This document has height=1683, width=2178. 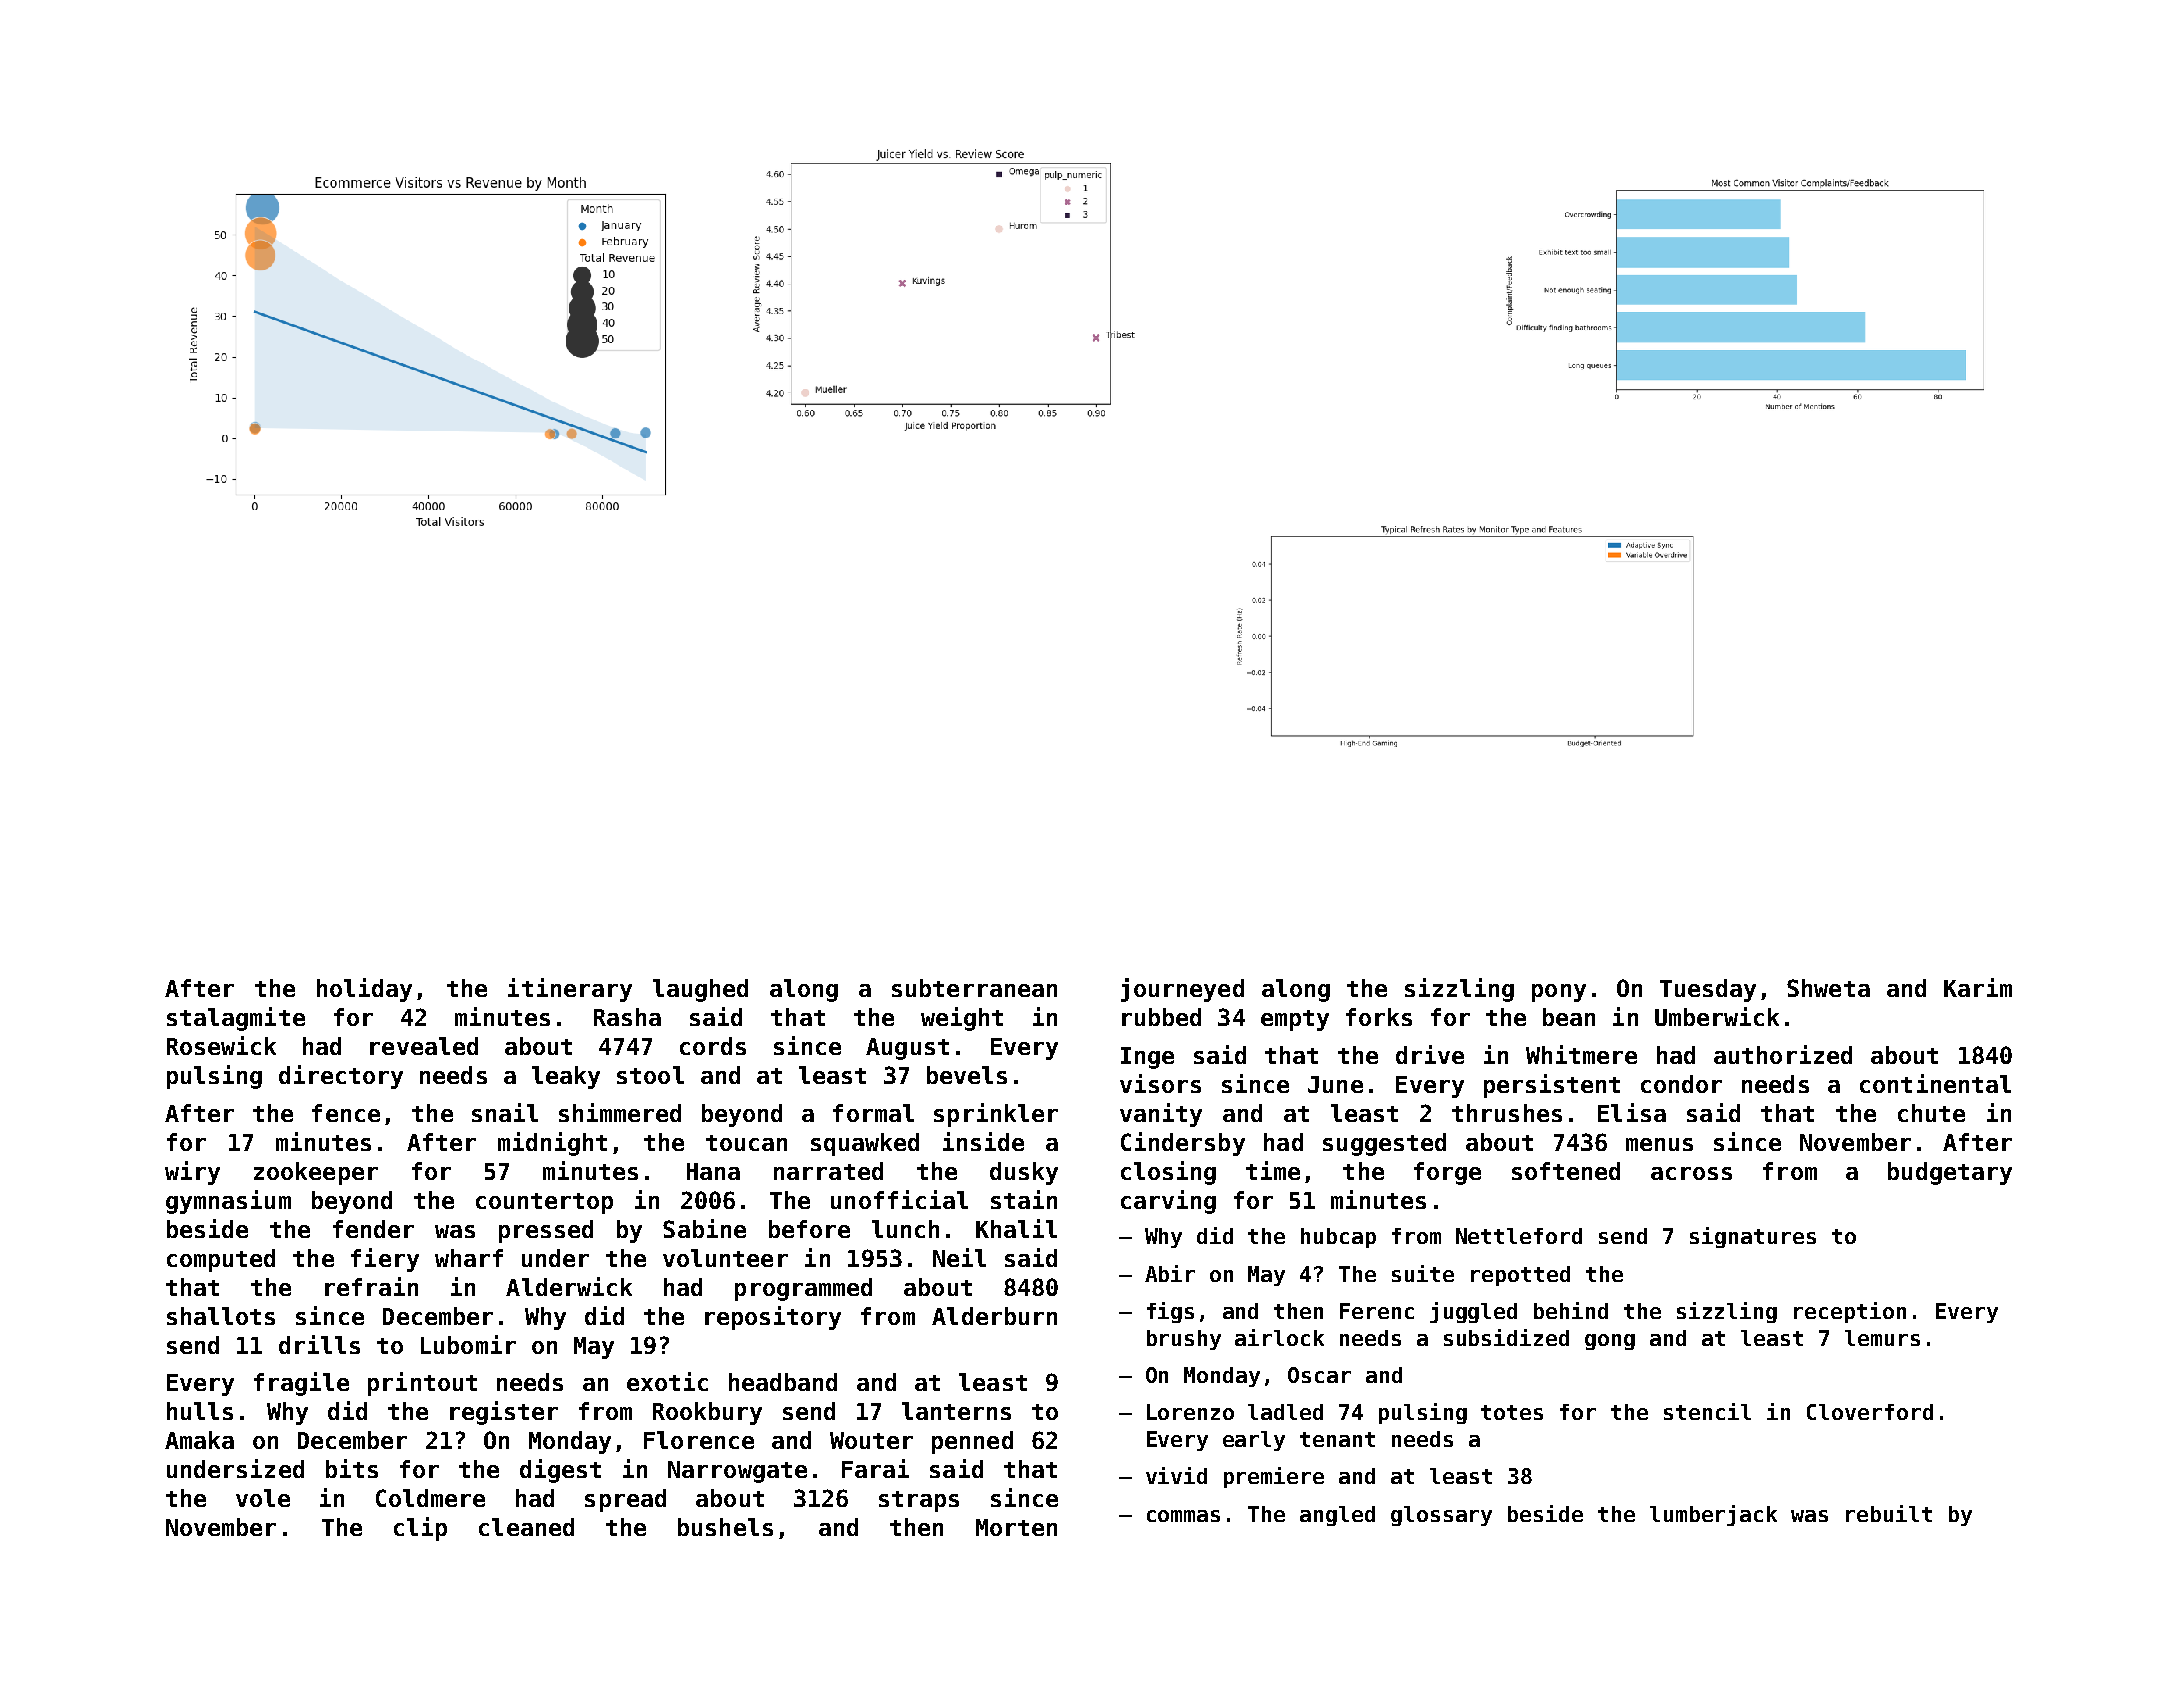 I want to click on Coldmere, so click(x=430, y=1498).
